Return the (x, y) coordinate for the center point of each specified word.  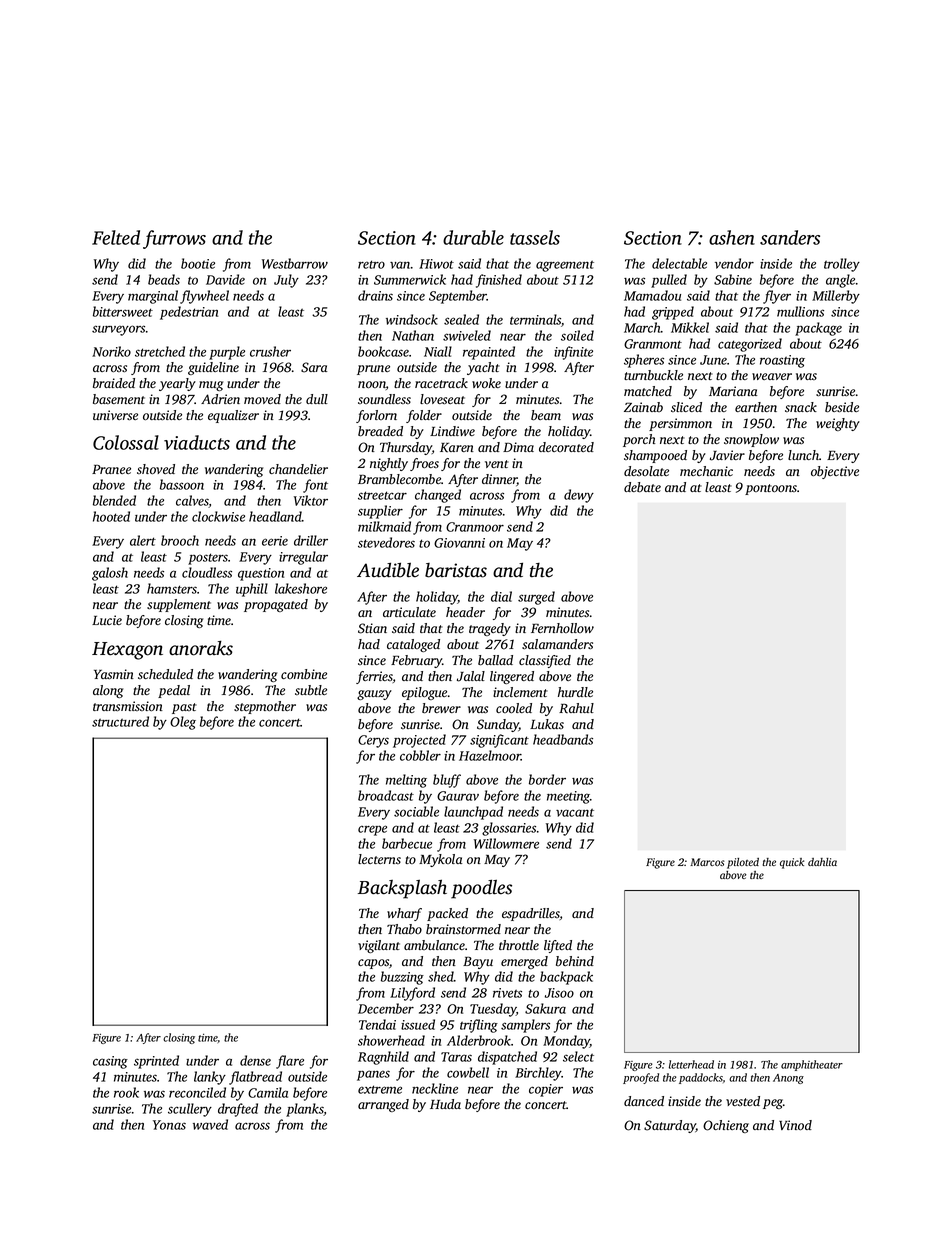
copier (546, 1090)
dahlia (822, 862)
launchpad (473, 813)
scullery (190, 1110)
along (108, 691)
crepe (372, 830)
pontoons (771, 489)
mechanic (706, 471)
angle (840, 281)
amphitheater (812, 1065)
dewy (579, 496)
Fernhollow (562, 628)
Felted (116, 237)
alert (143, 540)
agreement (565, 266)
